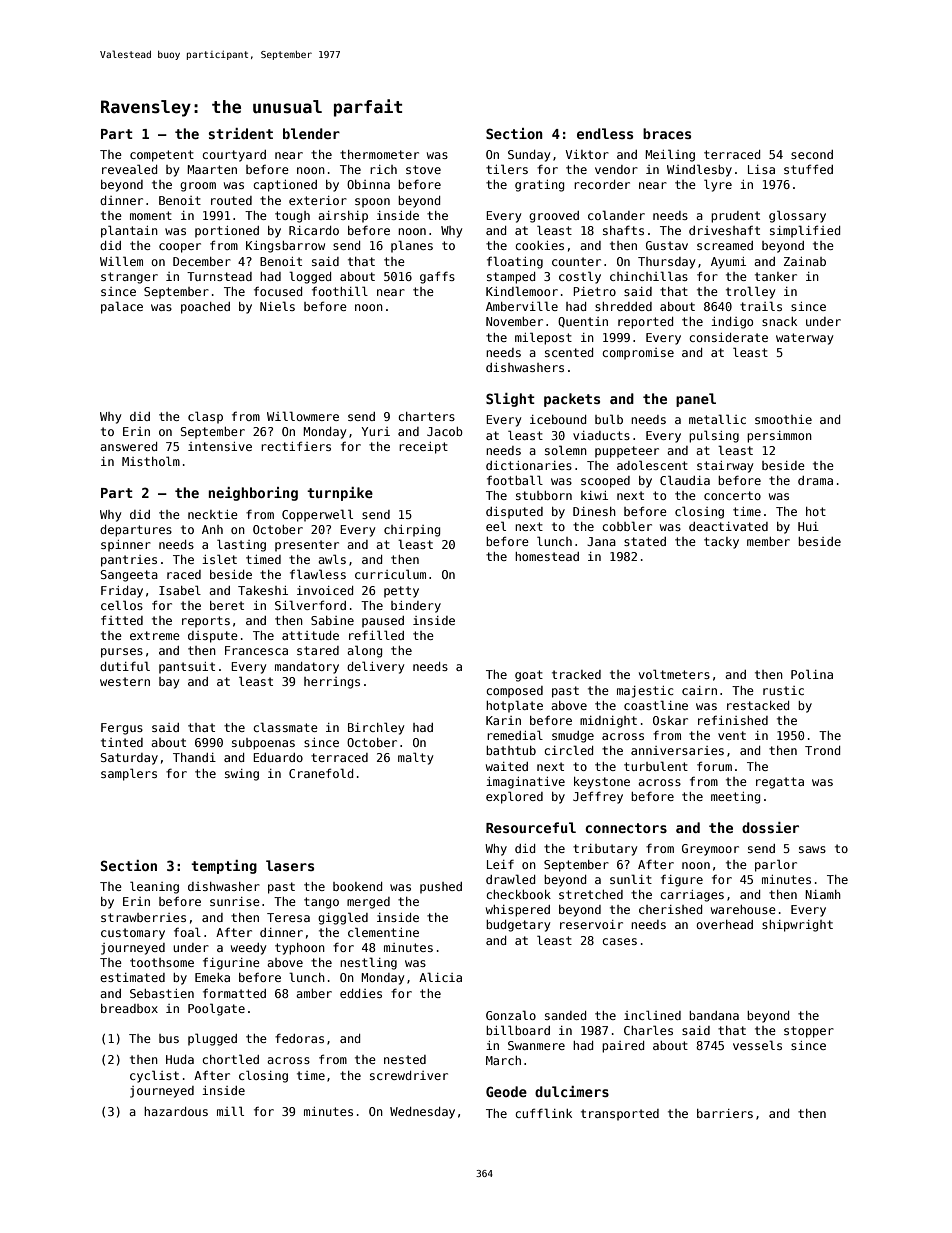  I want to click on endless, so click(605, 133).
